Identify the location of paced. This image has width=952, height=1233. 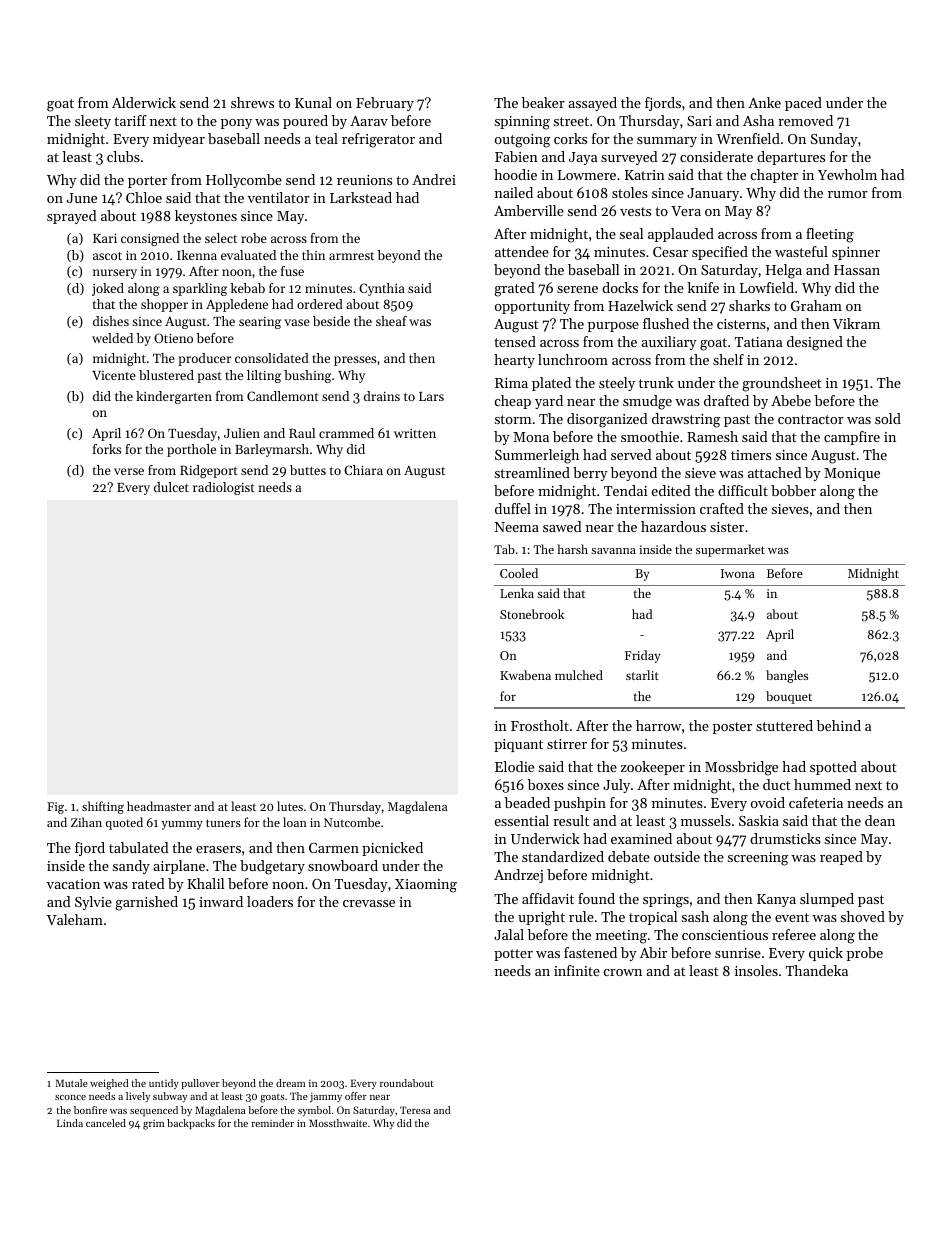
(803, 104).
